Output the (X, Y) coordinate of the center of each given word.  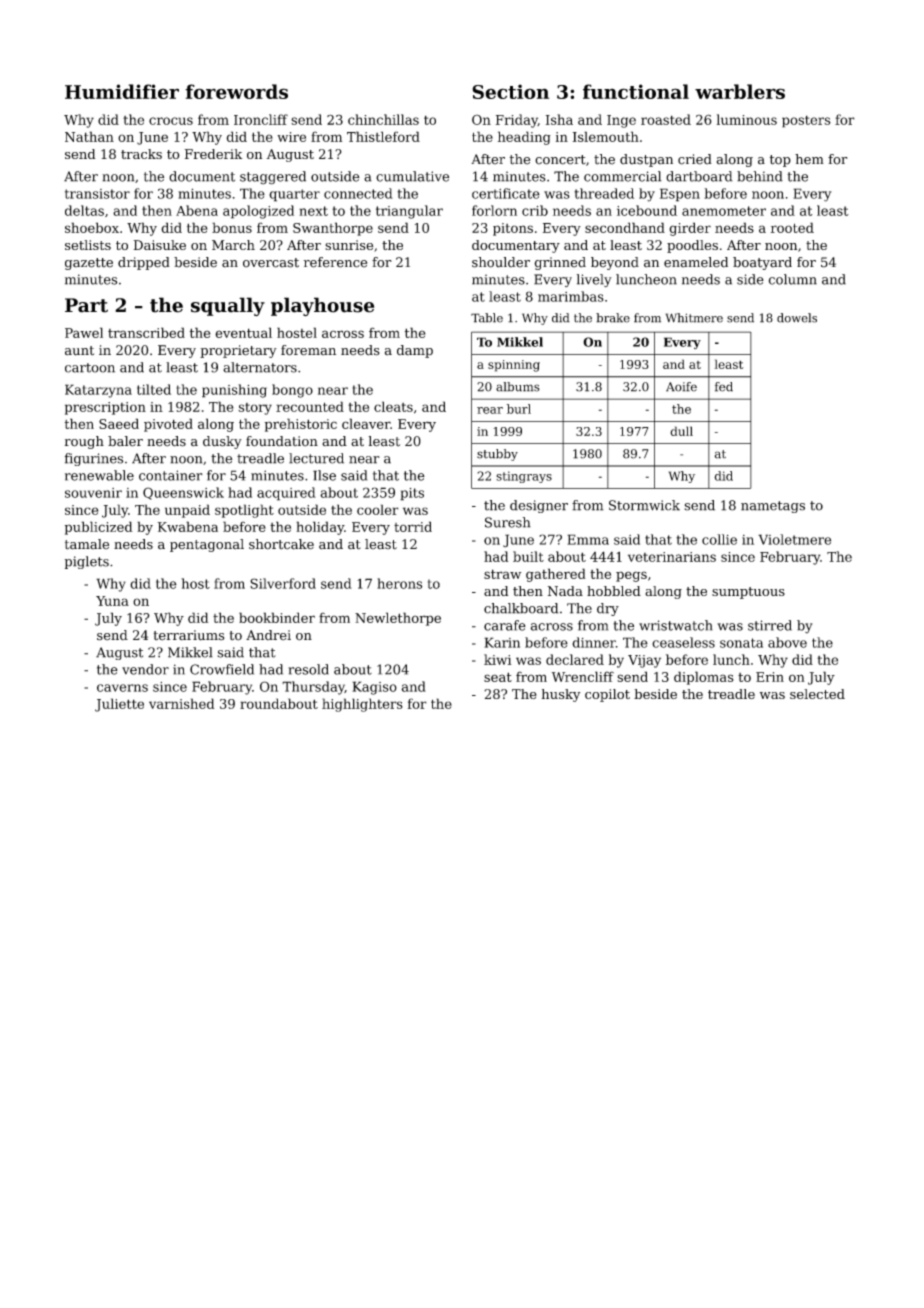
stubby (497, 455)
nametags (773, 507)
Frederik (213, 154)
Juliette (119, 705)
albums (518, 387)
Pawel (84, 332)
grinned (560, 263)
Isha (559, 119)
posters (806, 121)
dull (681, 431)
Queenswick (183, 493)
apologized (258, 212)
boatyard (762, 263)
